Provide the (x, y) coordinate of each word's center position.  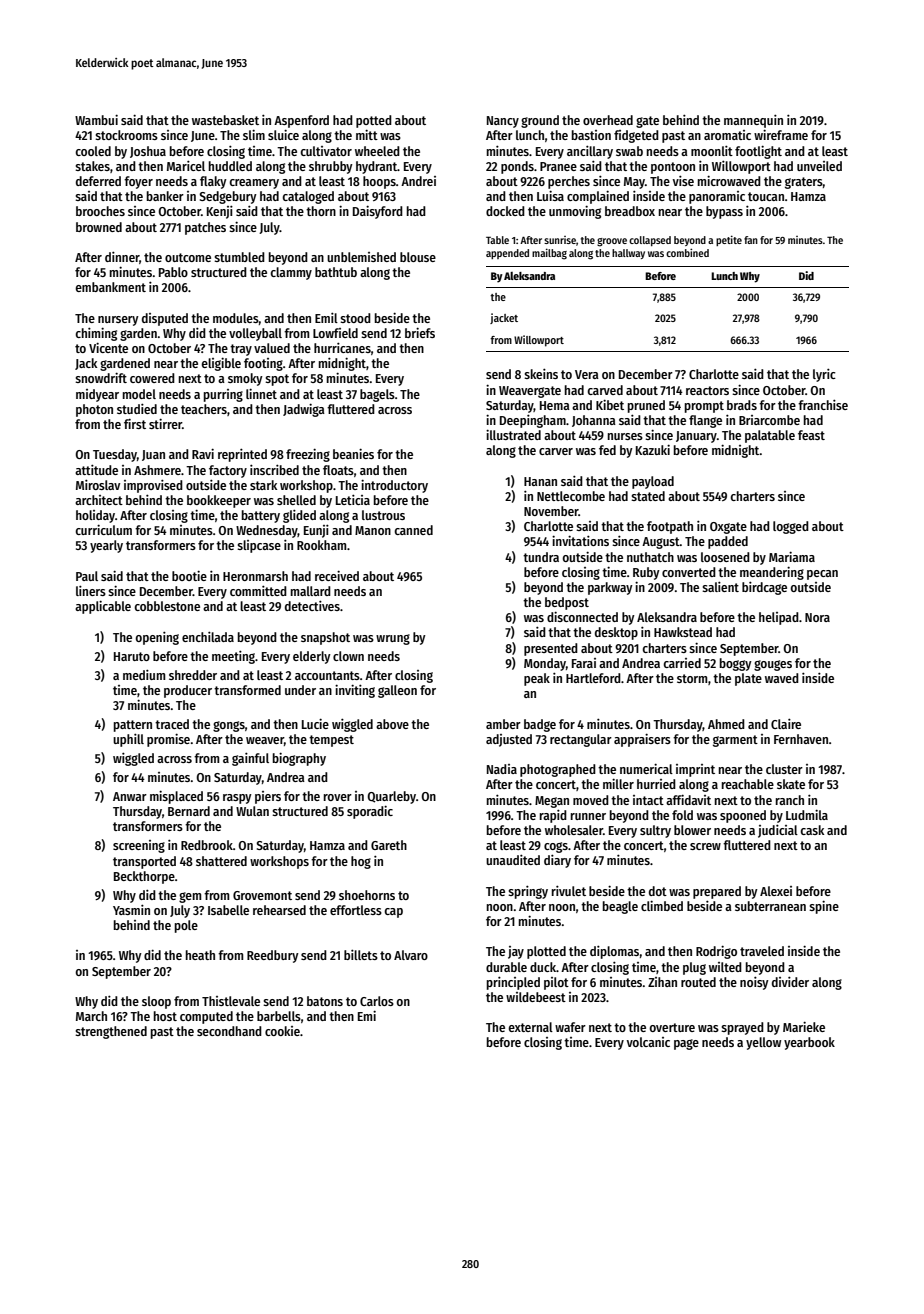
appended (507, 254)
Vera (587, 374)
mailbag (549, 254)
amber (503, 724)
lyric (824, 375)
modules (236, 318)
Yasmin (131, 909)
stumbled (239, 257)
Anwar (130, 796)
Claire (786, 723)
